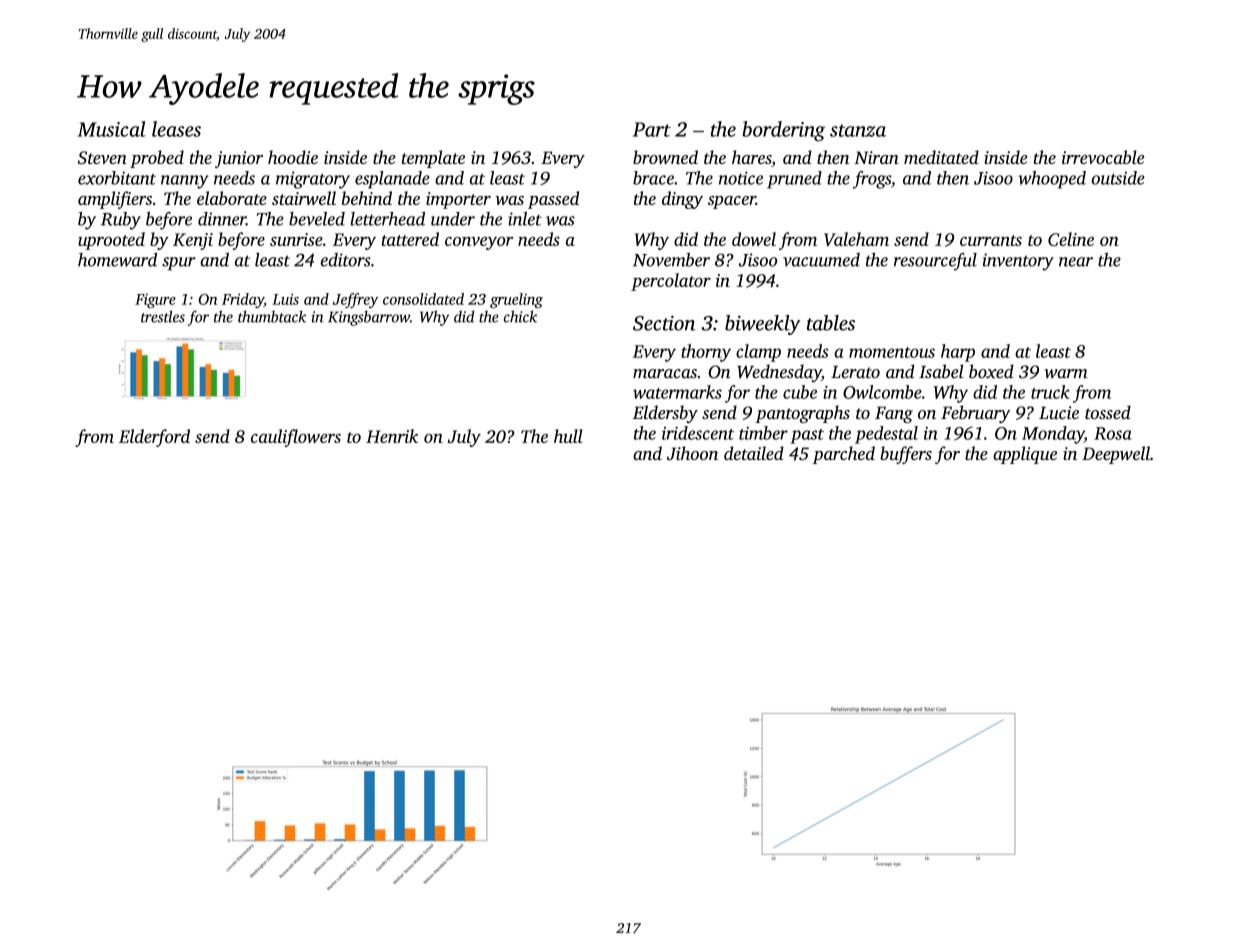 This screenshot has width=1233, height=952. What do you see at coordinates (293, 157) in the screenshot?
I see `hoodie` at bounding box center [293, 157].
